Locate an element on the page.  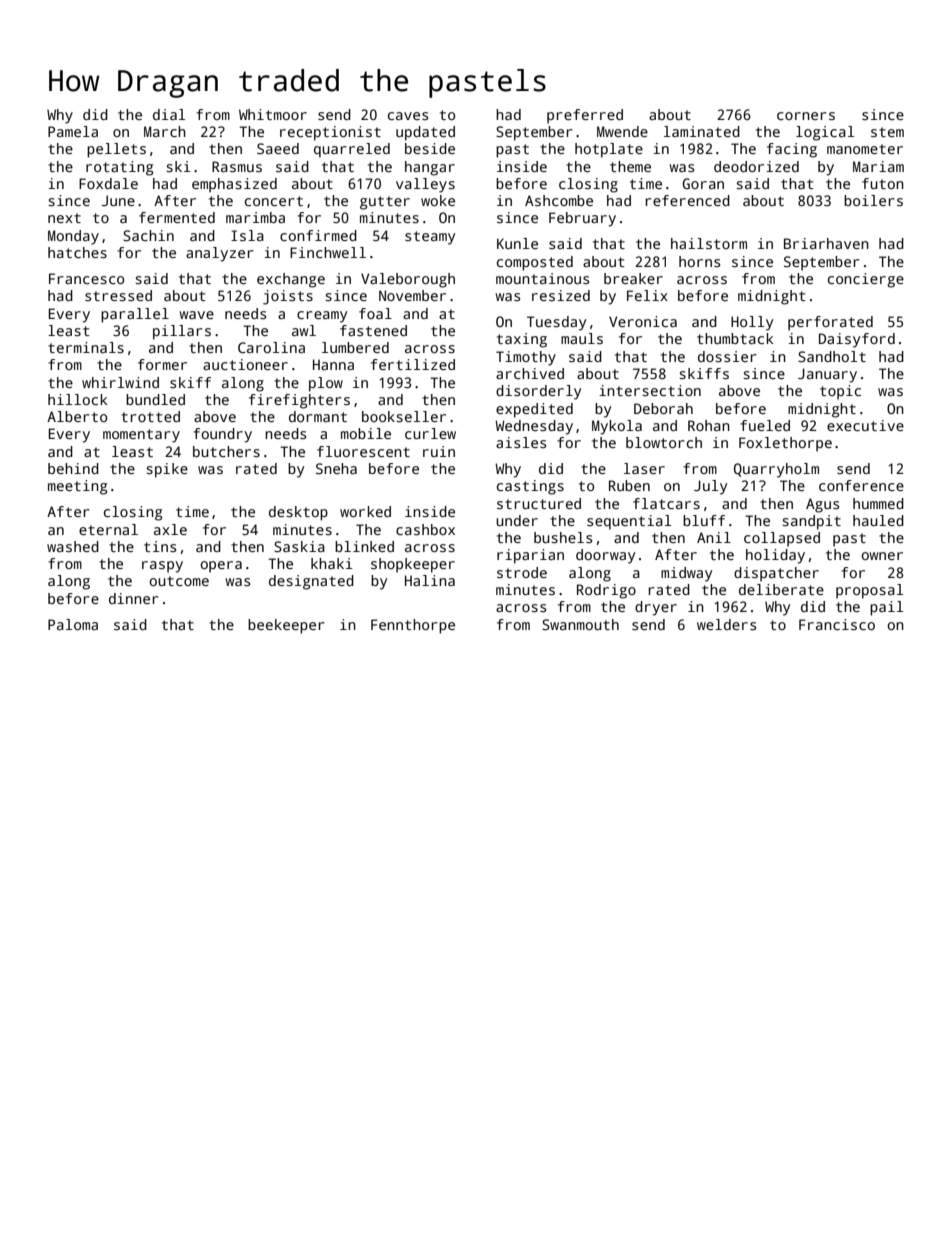
Paloma is located at coordinates (73, 624).
